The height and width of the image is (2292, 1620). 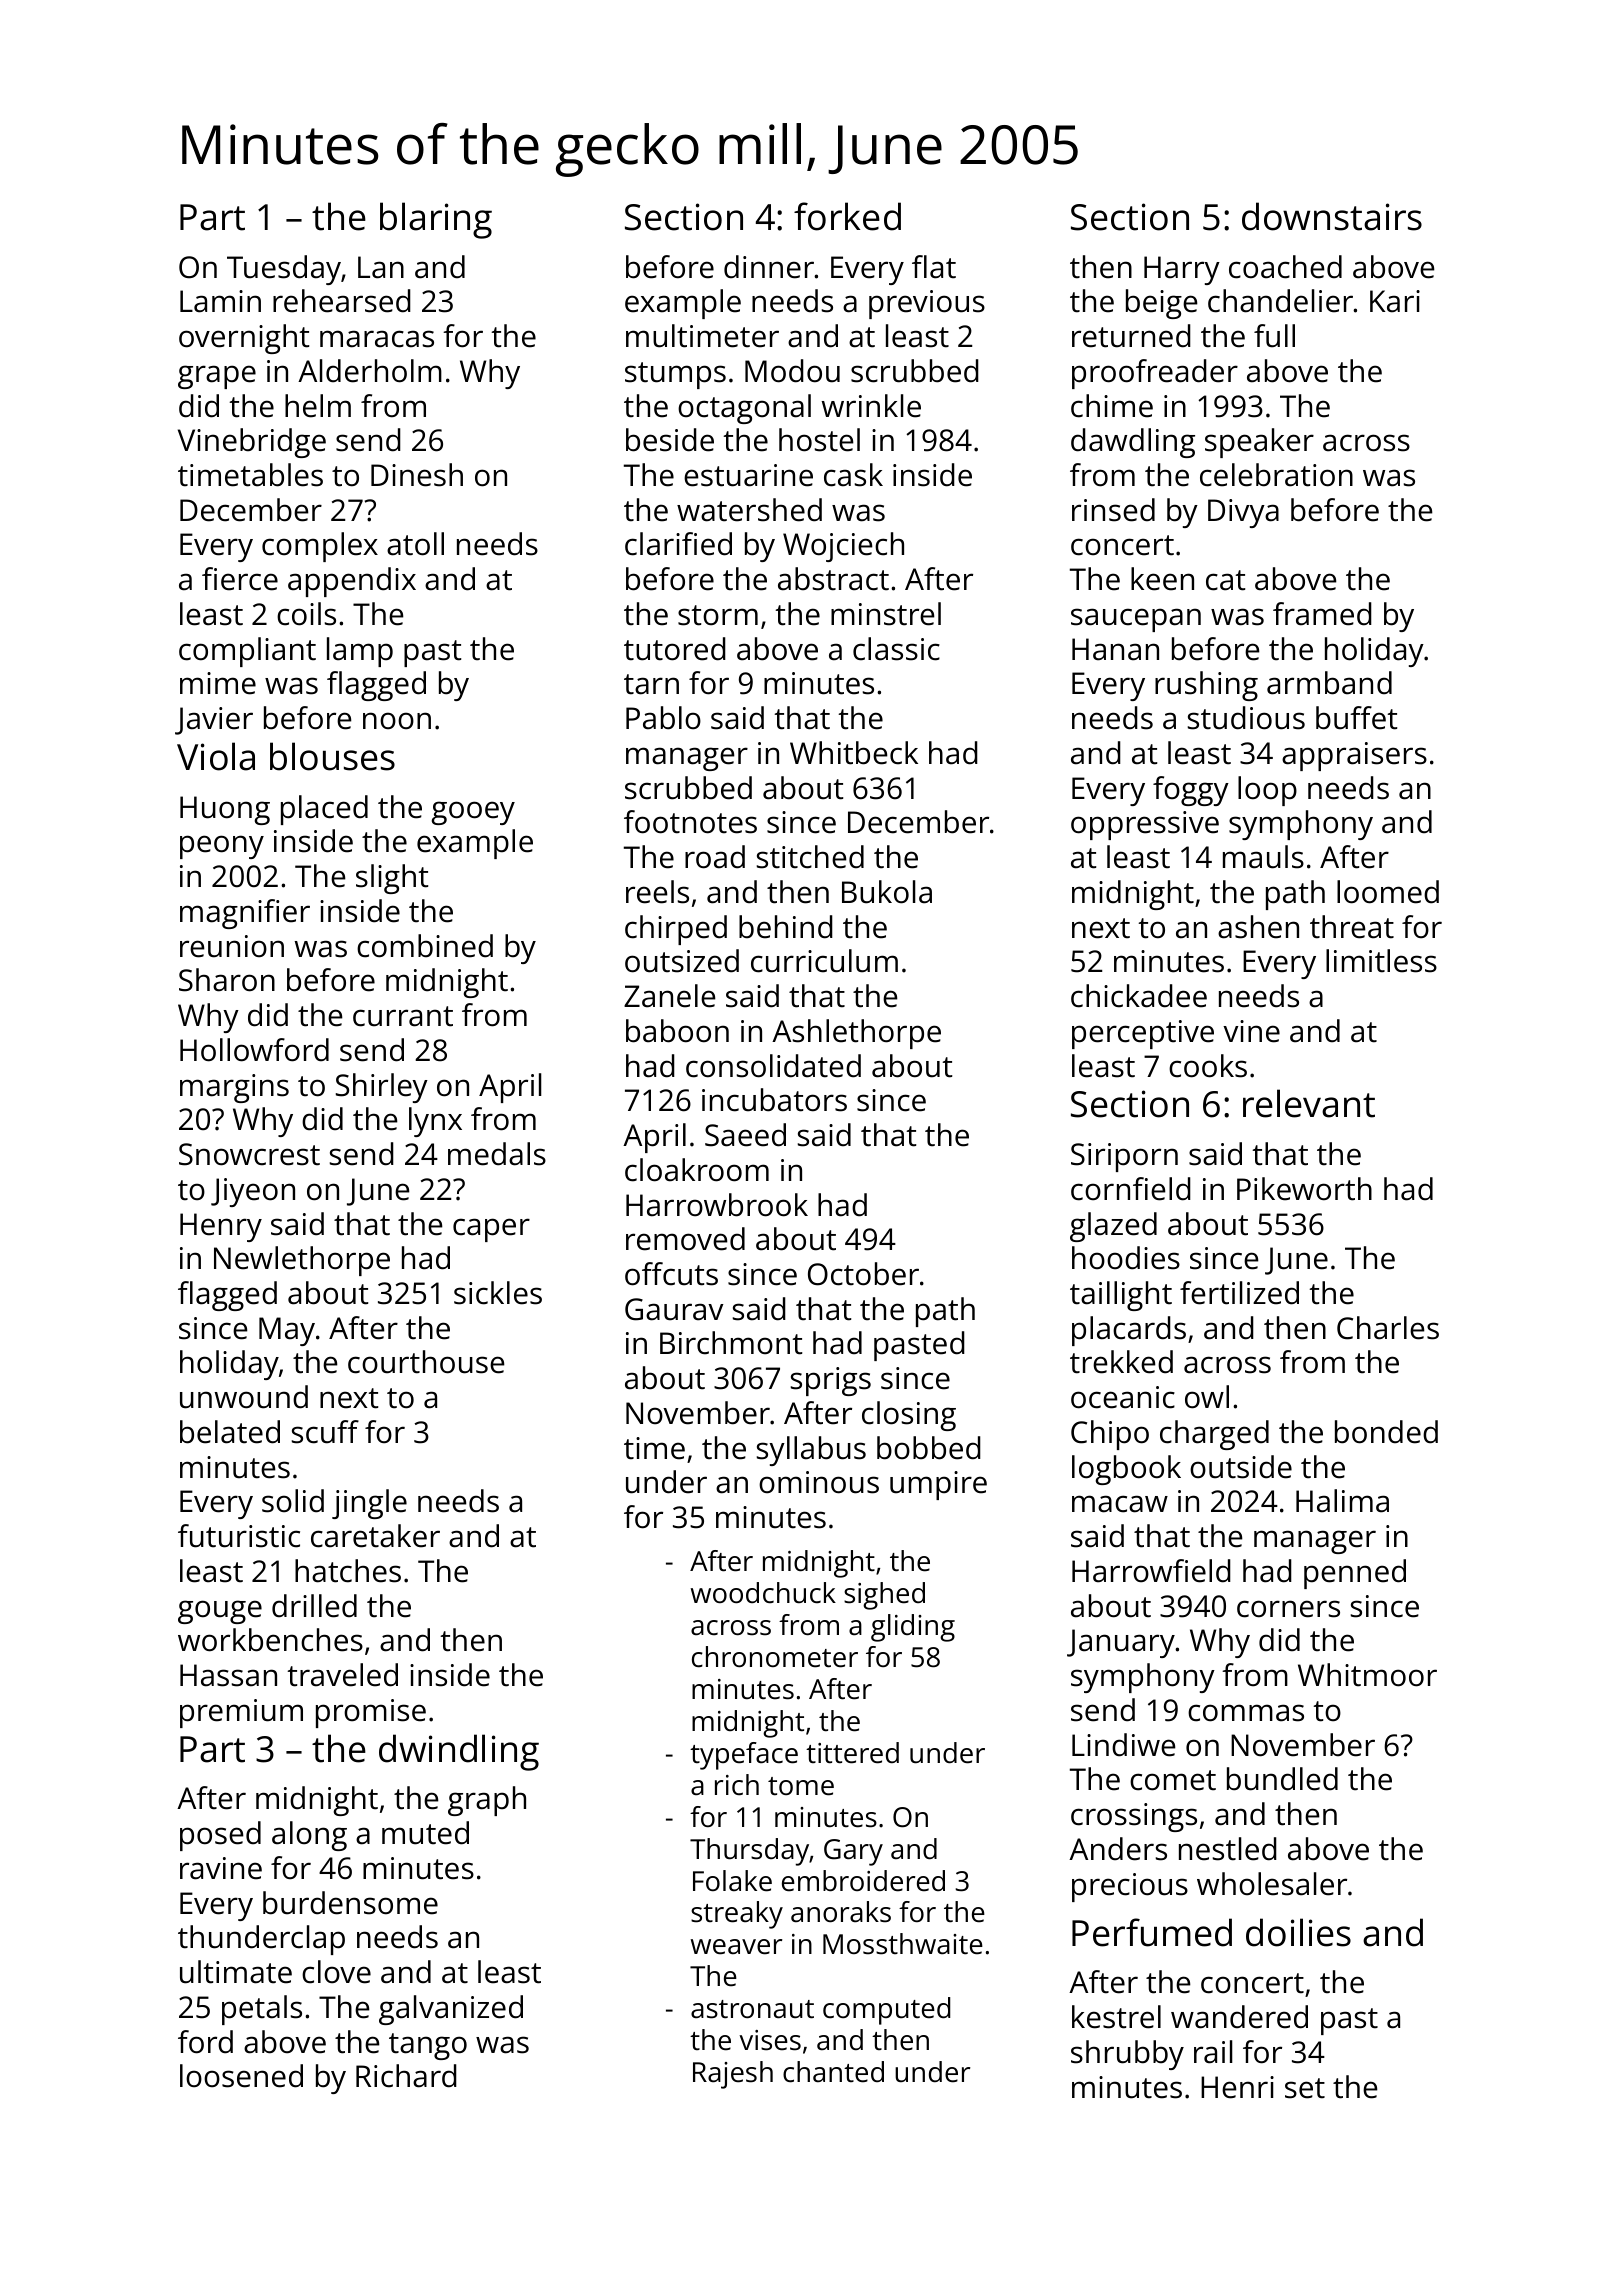 What do you see at coordinates (1395, 301) in the image?
I see `Kari` at bounding box center [1395, 301].
